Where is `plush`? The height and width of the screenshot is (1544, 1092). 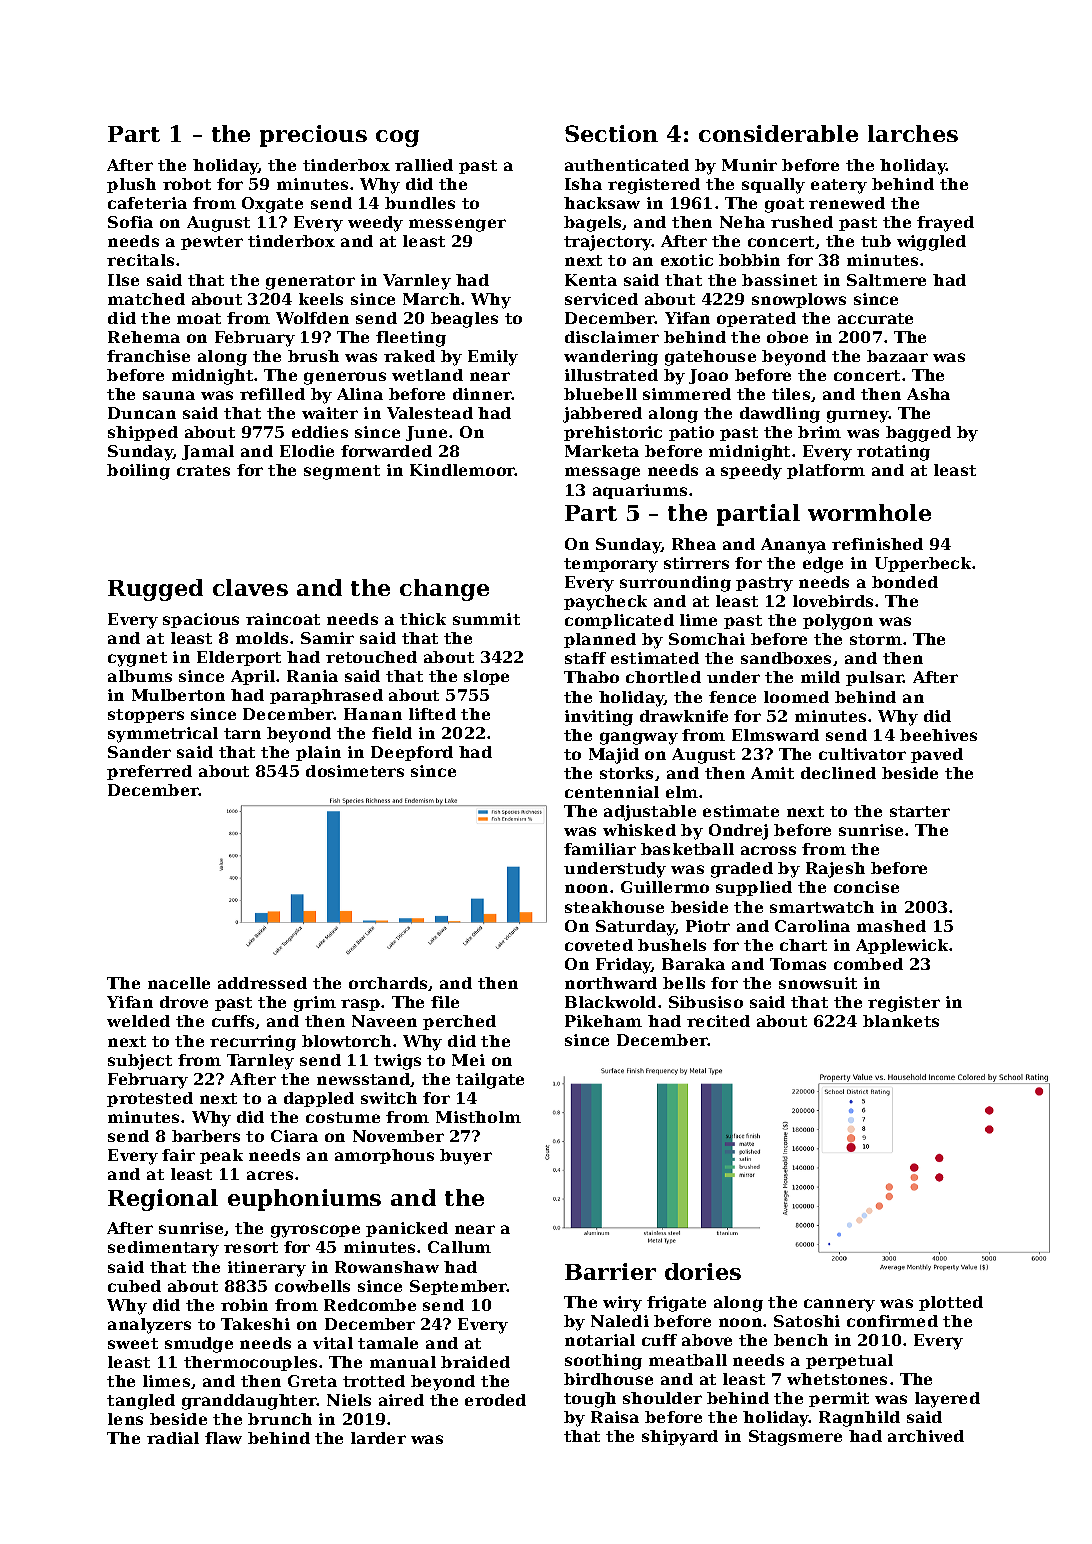 plush is located at coordinates (131, 185).
